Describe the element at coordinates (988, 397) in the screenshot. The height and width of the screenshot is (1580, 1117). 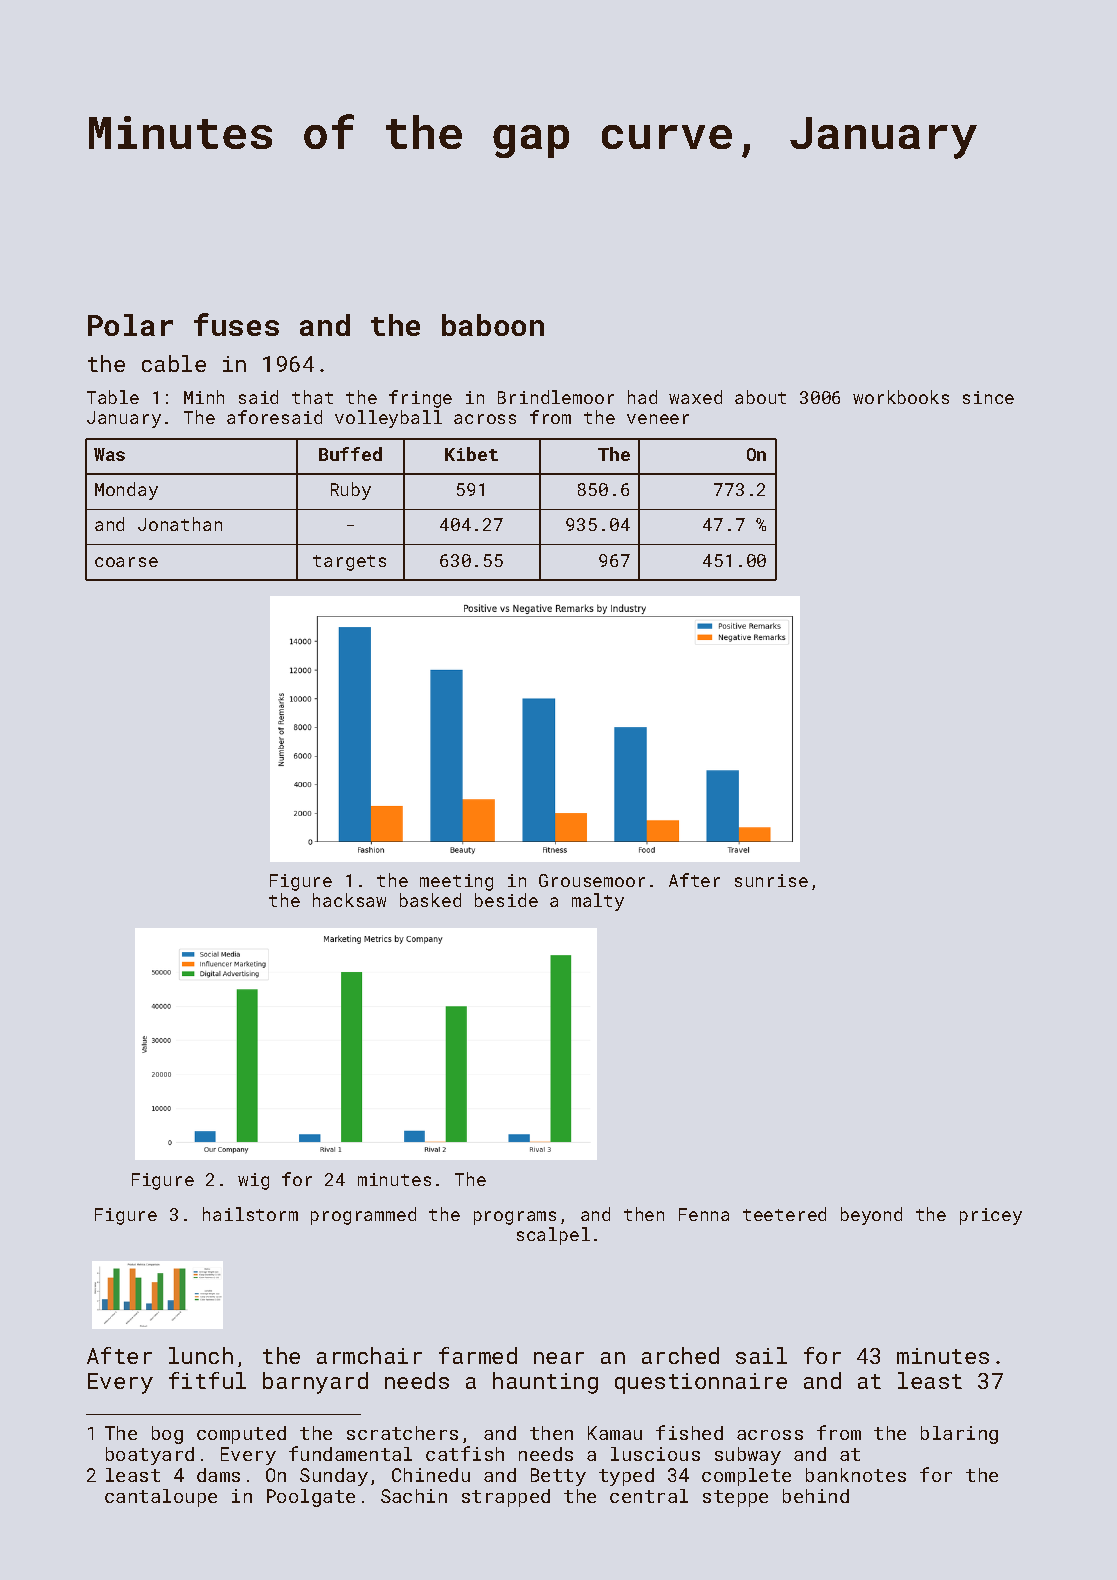
I see `since` at that location.
